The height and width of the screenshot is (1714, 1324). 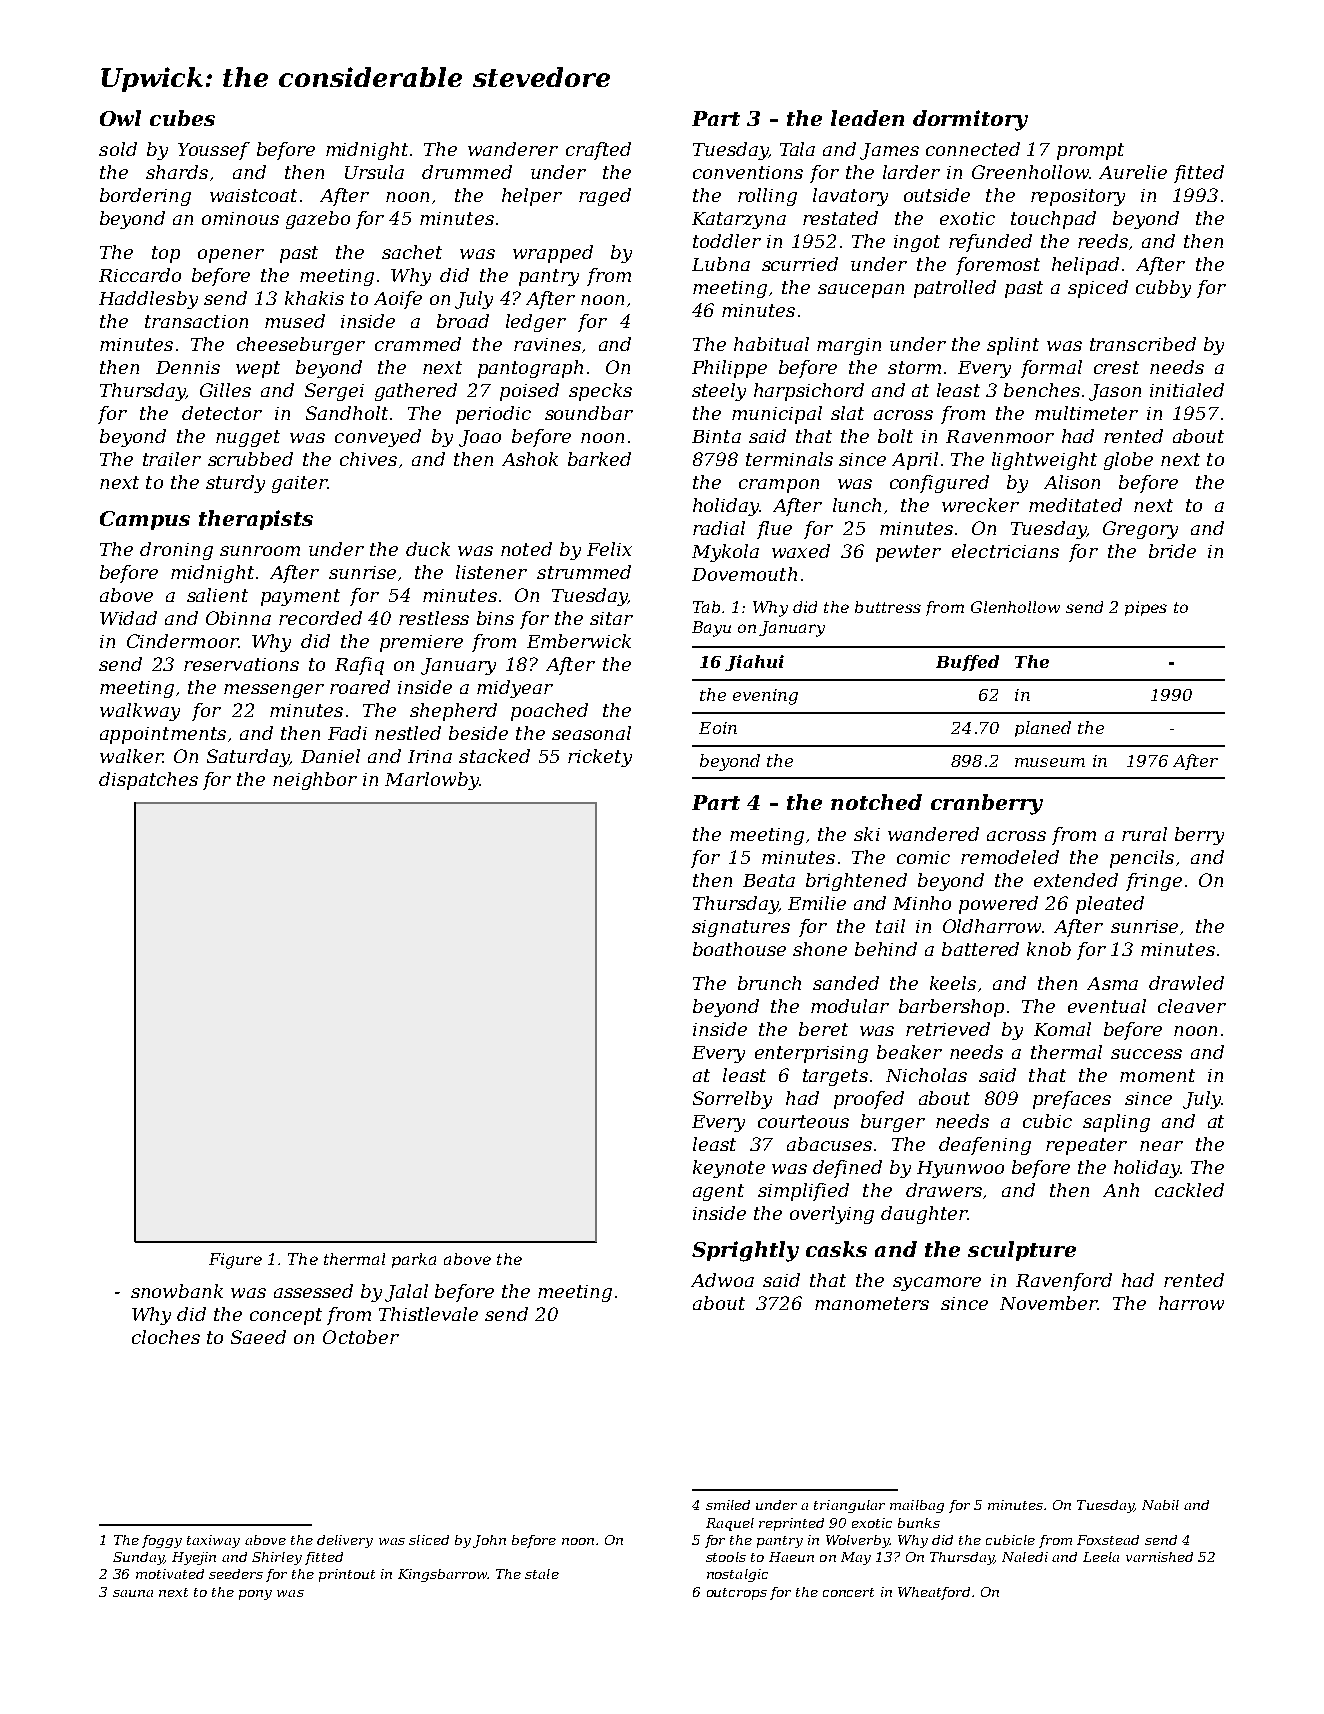 I want to click on Komal, so click(x=1062, y=1029).
